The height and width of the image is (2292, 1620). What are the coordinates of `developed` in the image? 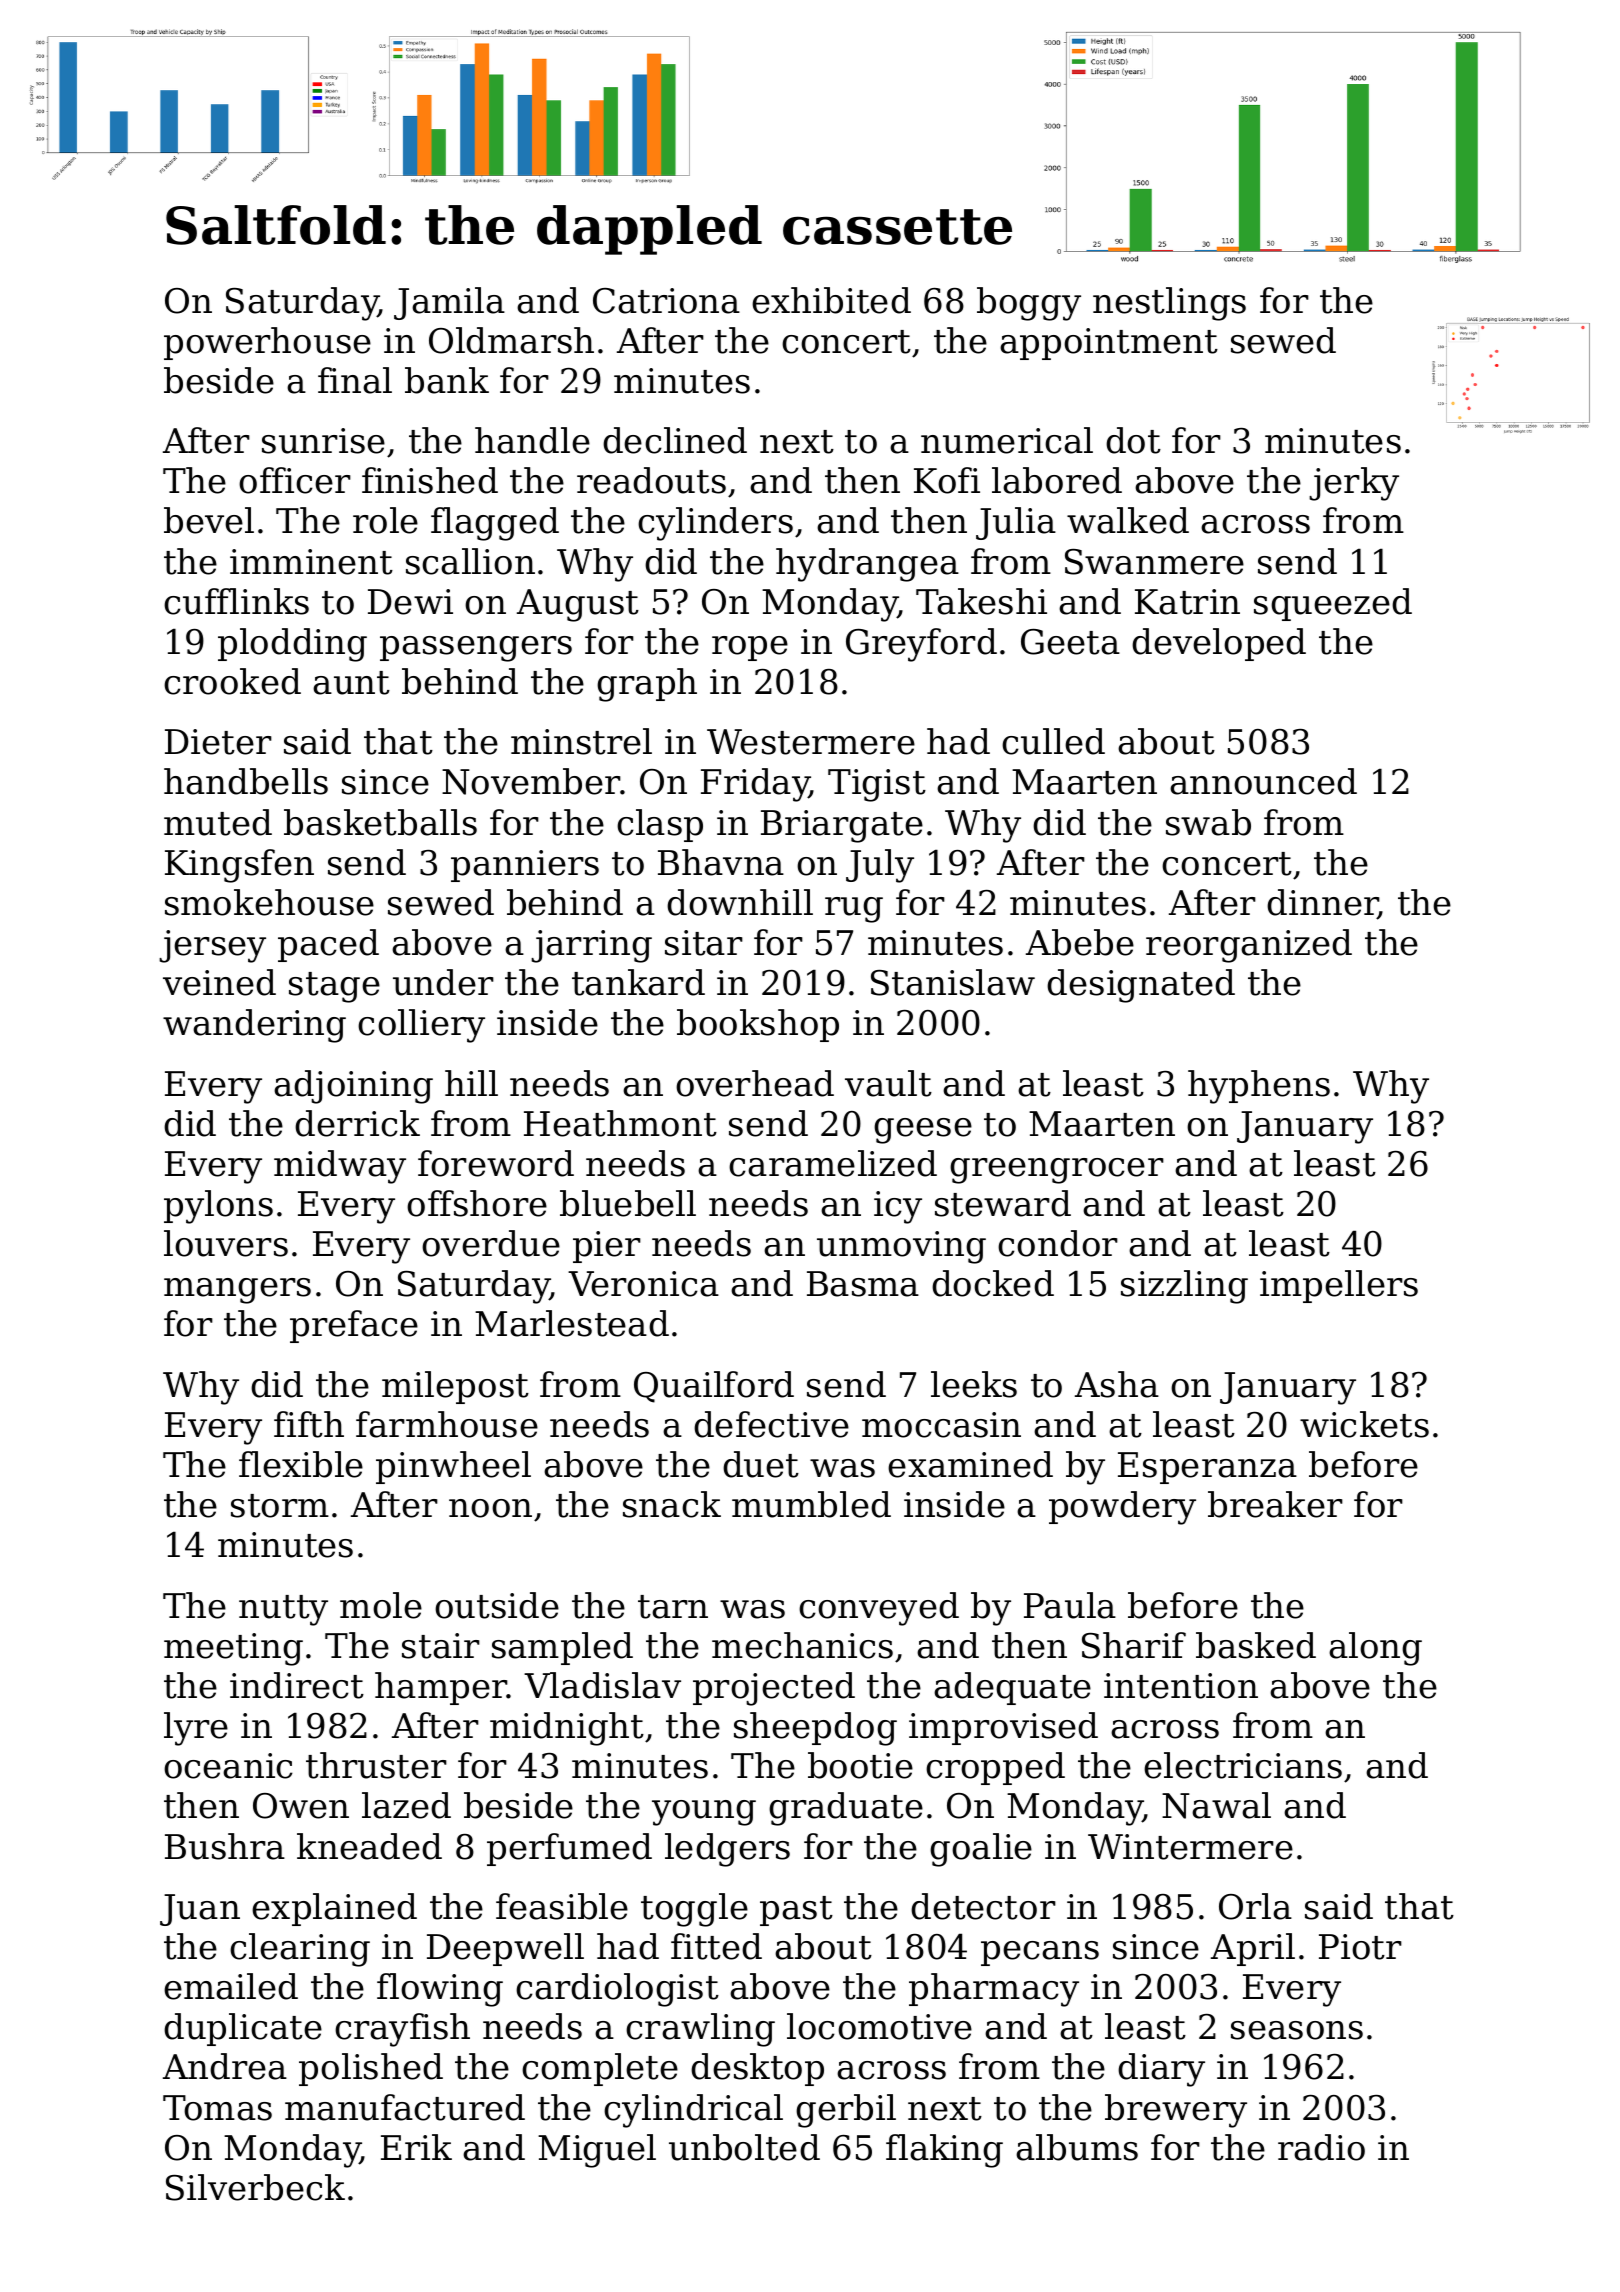 It's located at (1219, 644).
